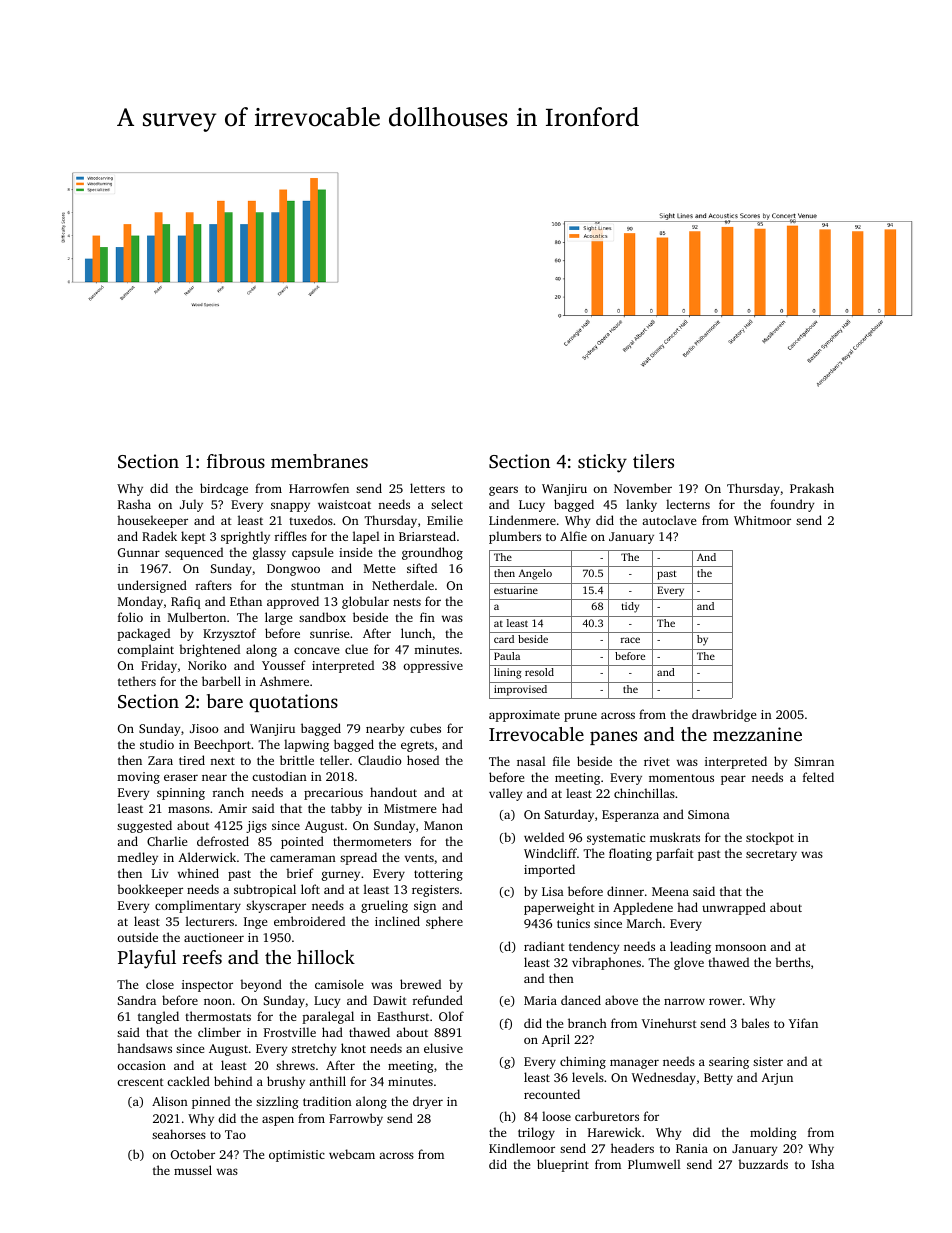 The image size is (952, 1233). What do you see at coordinates (718, 1079) in the image?
I see `Betty` at bounding box center [718, 1079].
